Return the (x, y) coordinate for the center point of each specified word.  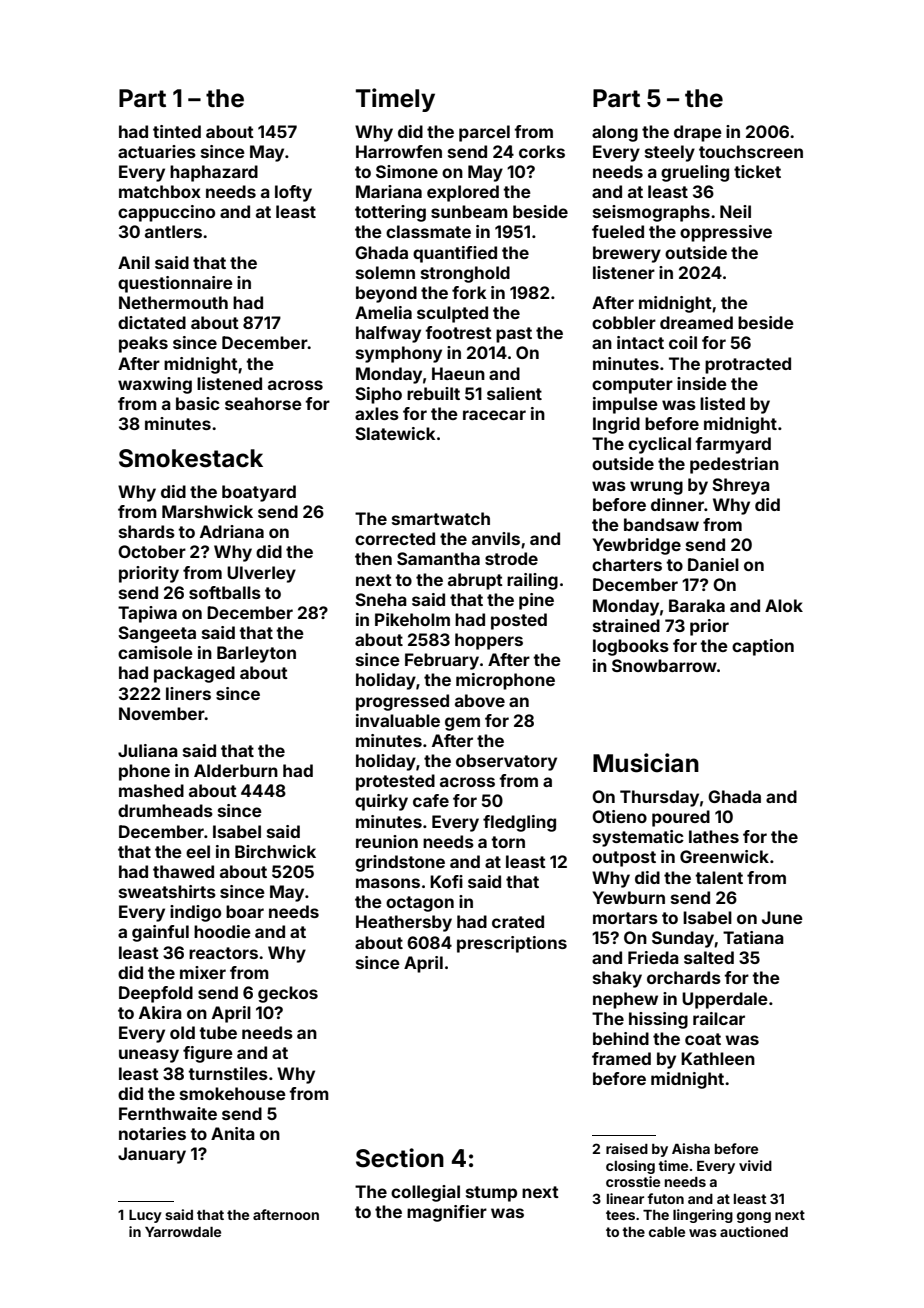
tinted (177, 131)
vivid (755, 1165)
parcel (484, 133)
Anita (233, 1133)
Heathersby (404, 923)
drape (698, 133)
